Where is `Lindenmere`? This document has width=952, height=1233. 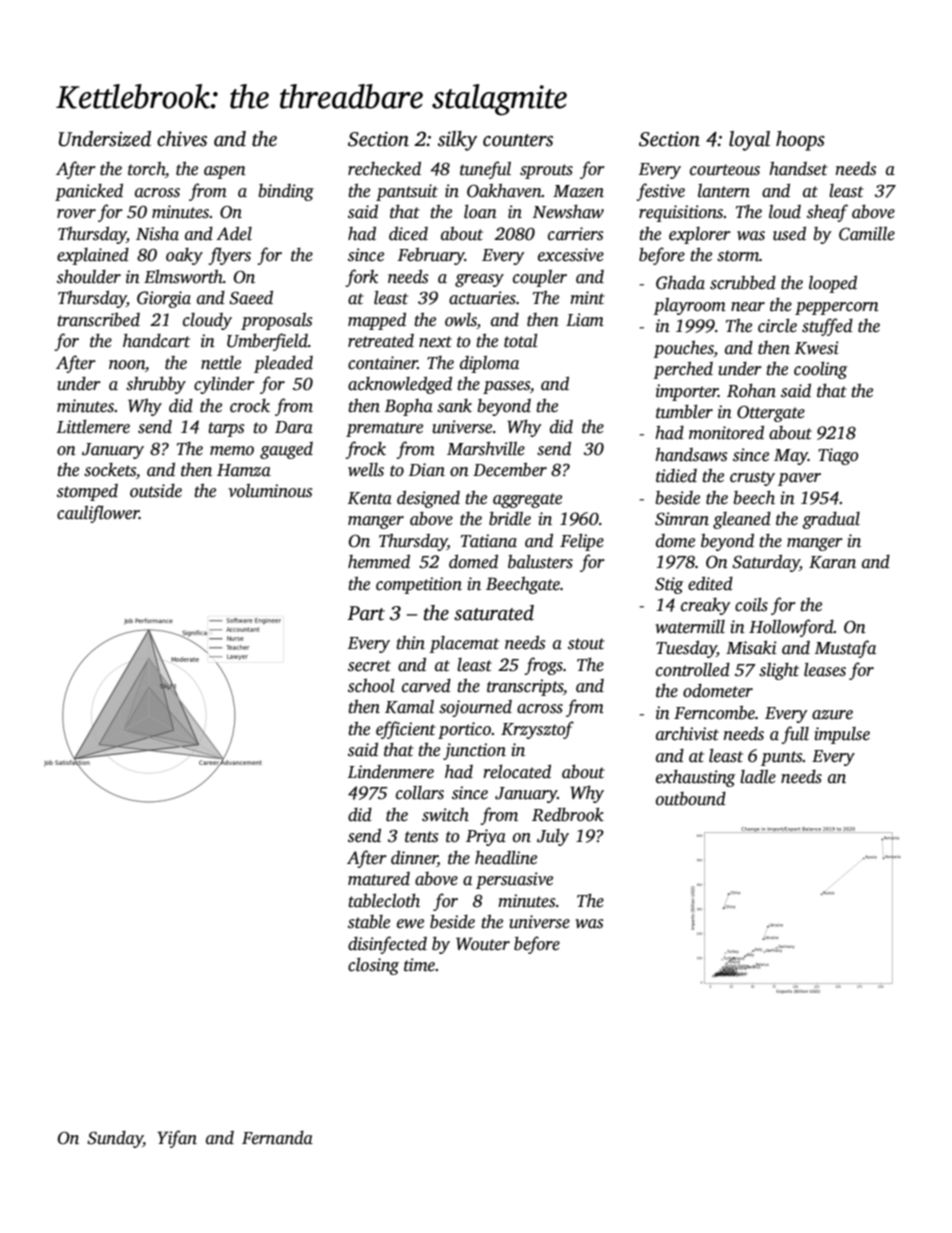 Lindenmere is located at coordinates (391, 772).
